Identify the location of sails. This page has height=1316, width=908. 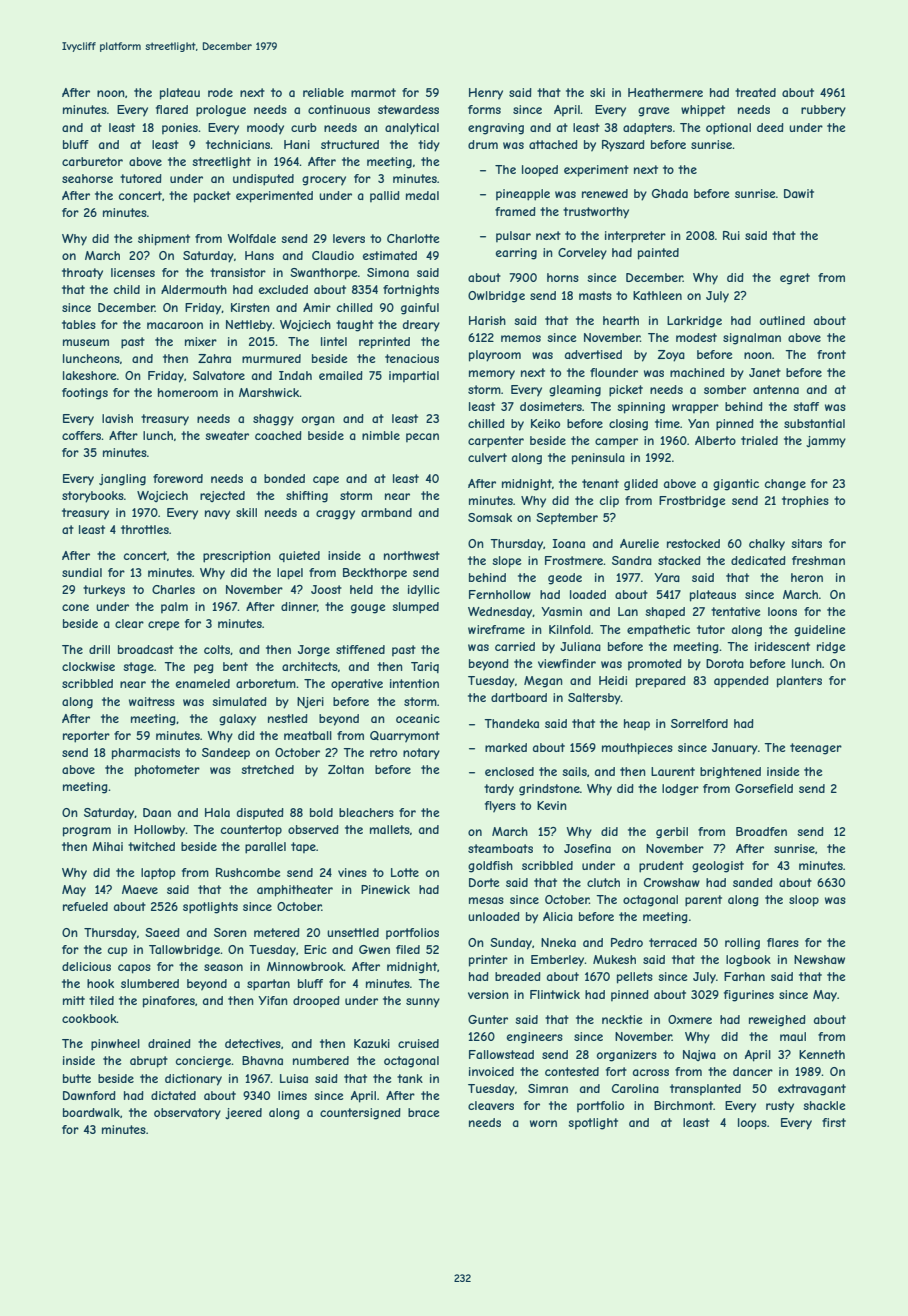
(574, 771).
